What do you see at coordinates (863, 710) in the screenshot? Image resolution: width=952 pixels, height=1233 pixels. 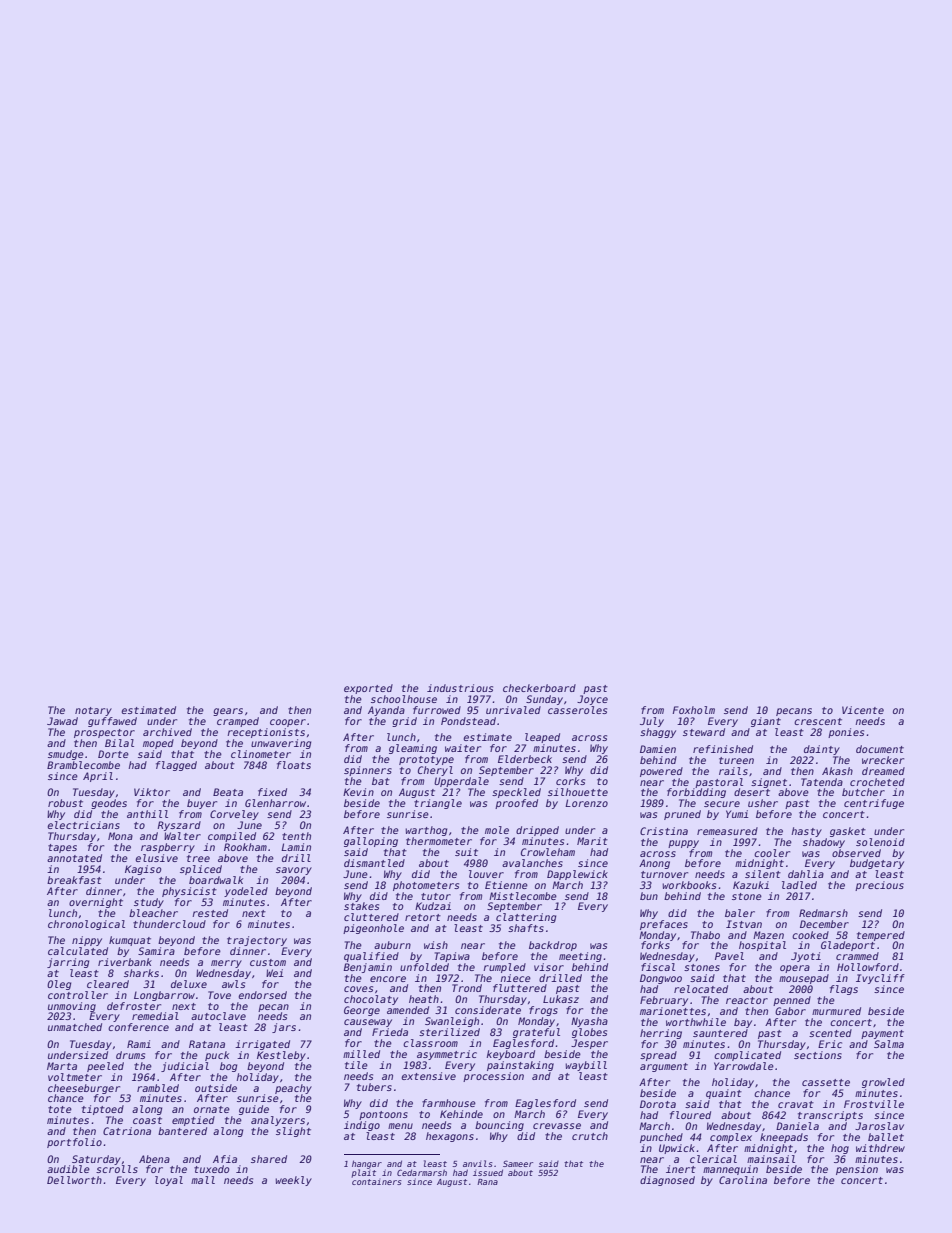 I see `Vicente` at bounding box center [863, 710].
